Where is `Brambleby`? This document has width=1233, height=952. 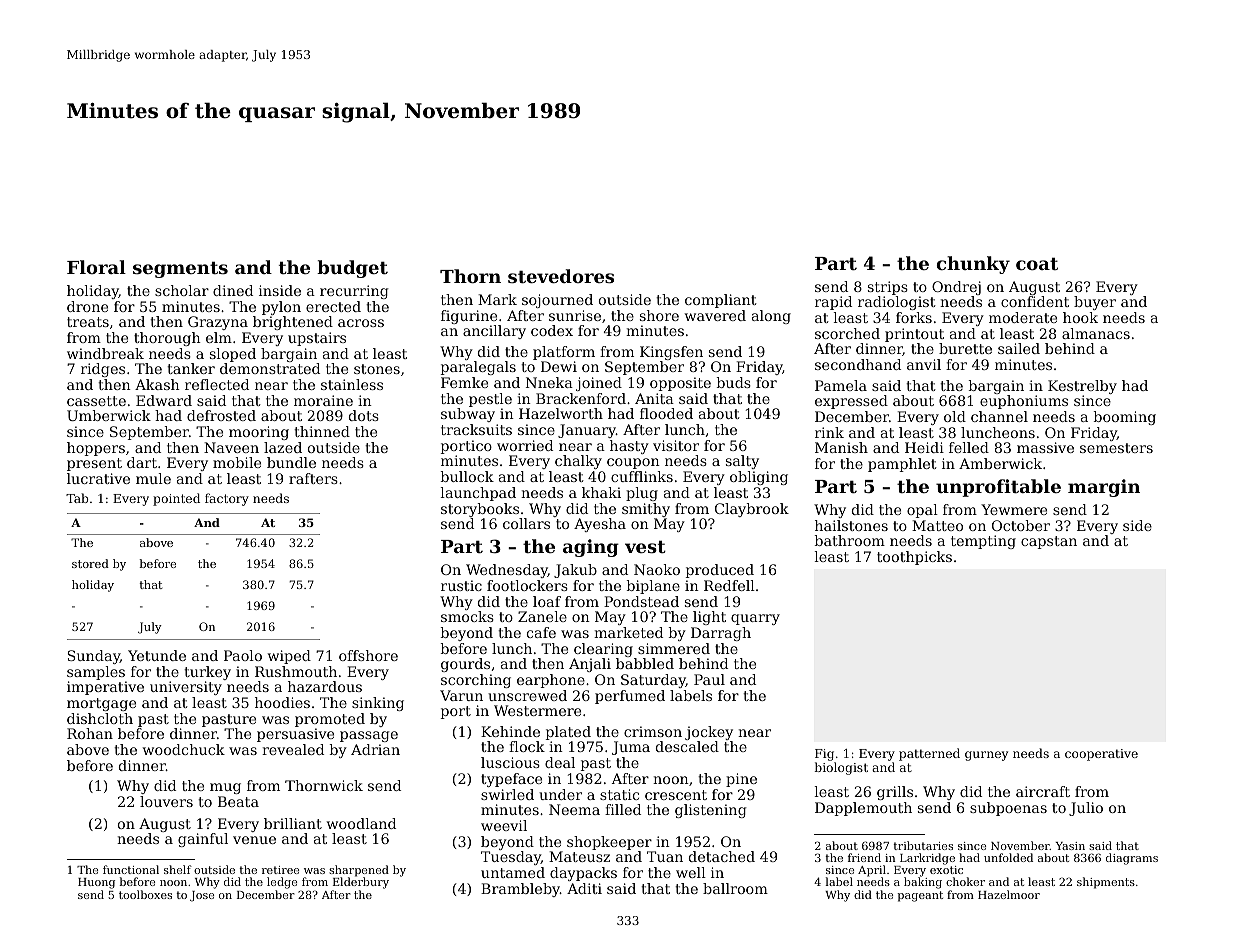
Brambleby is located at coordinates (520, 890).
